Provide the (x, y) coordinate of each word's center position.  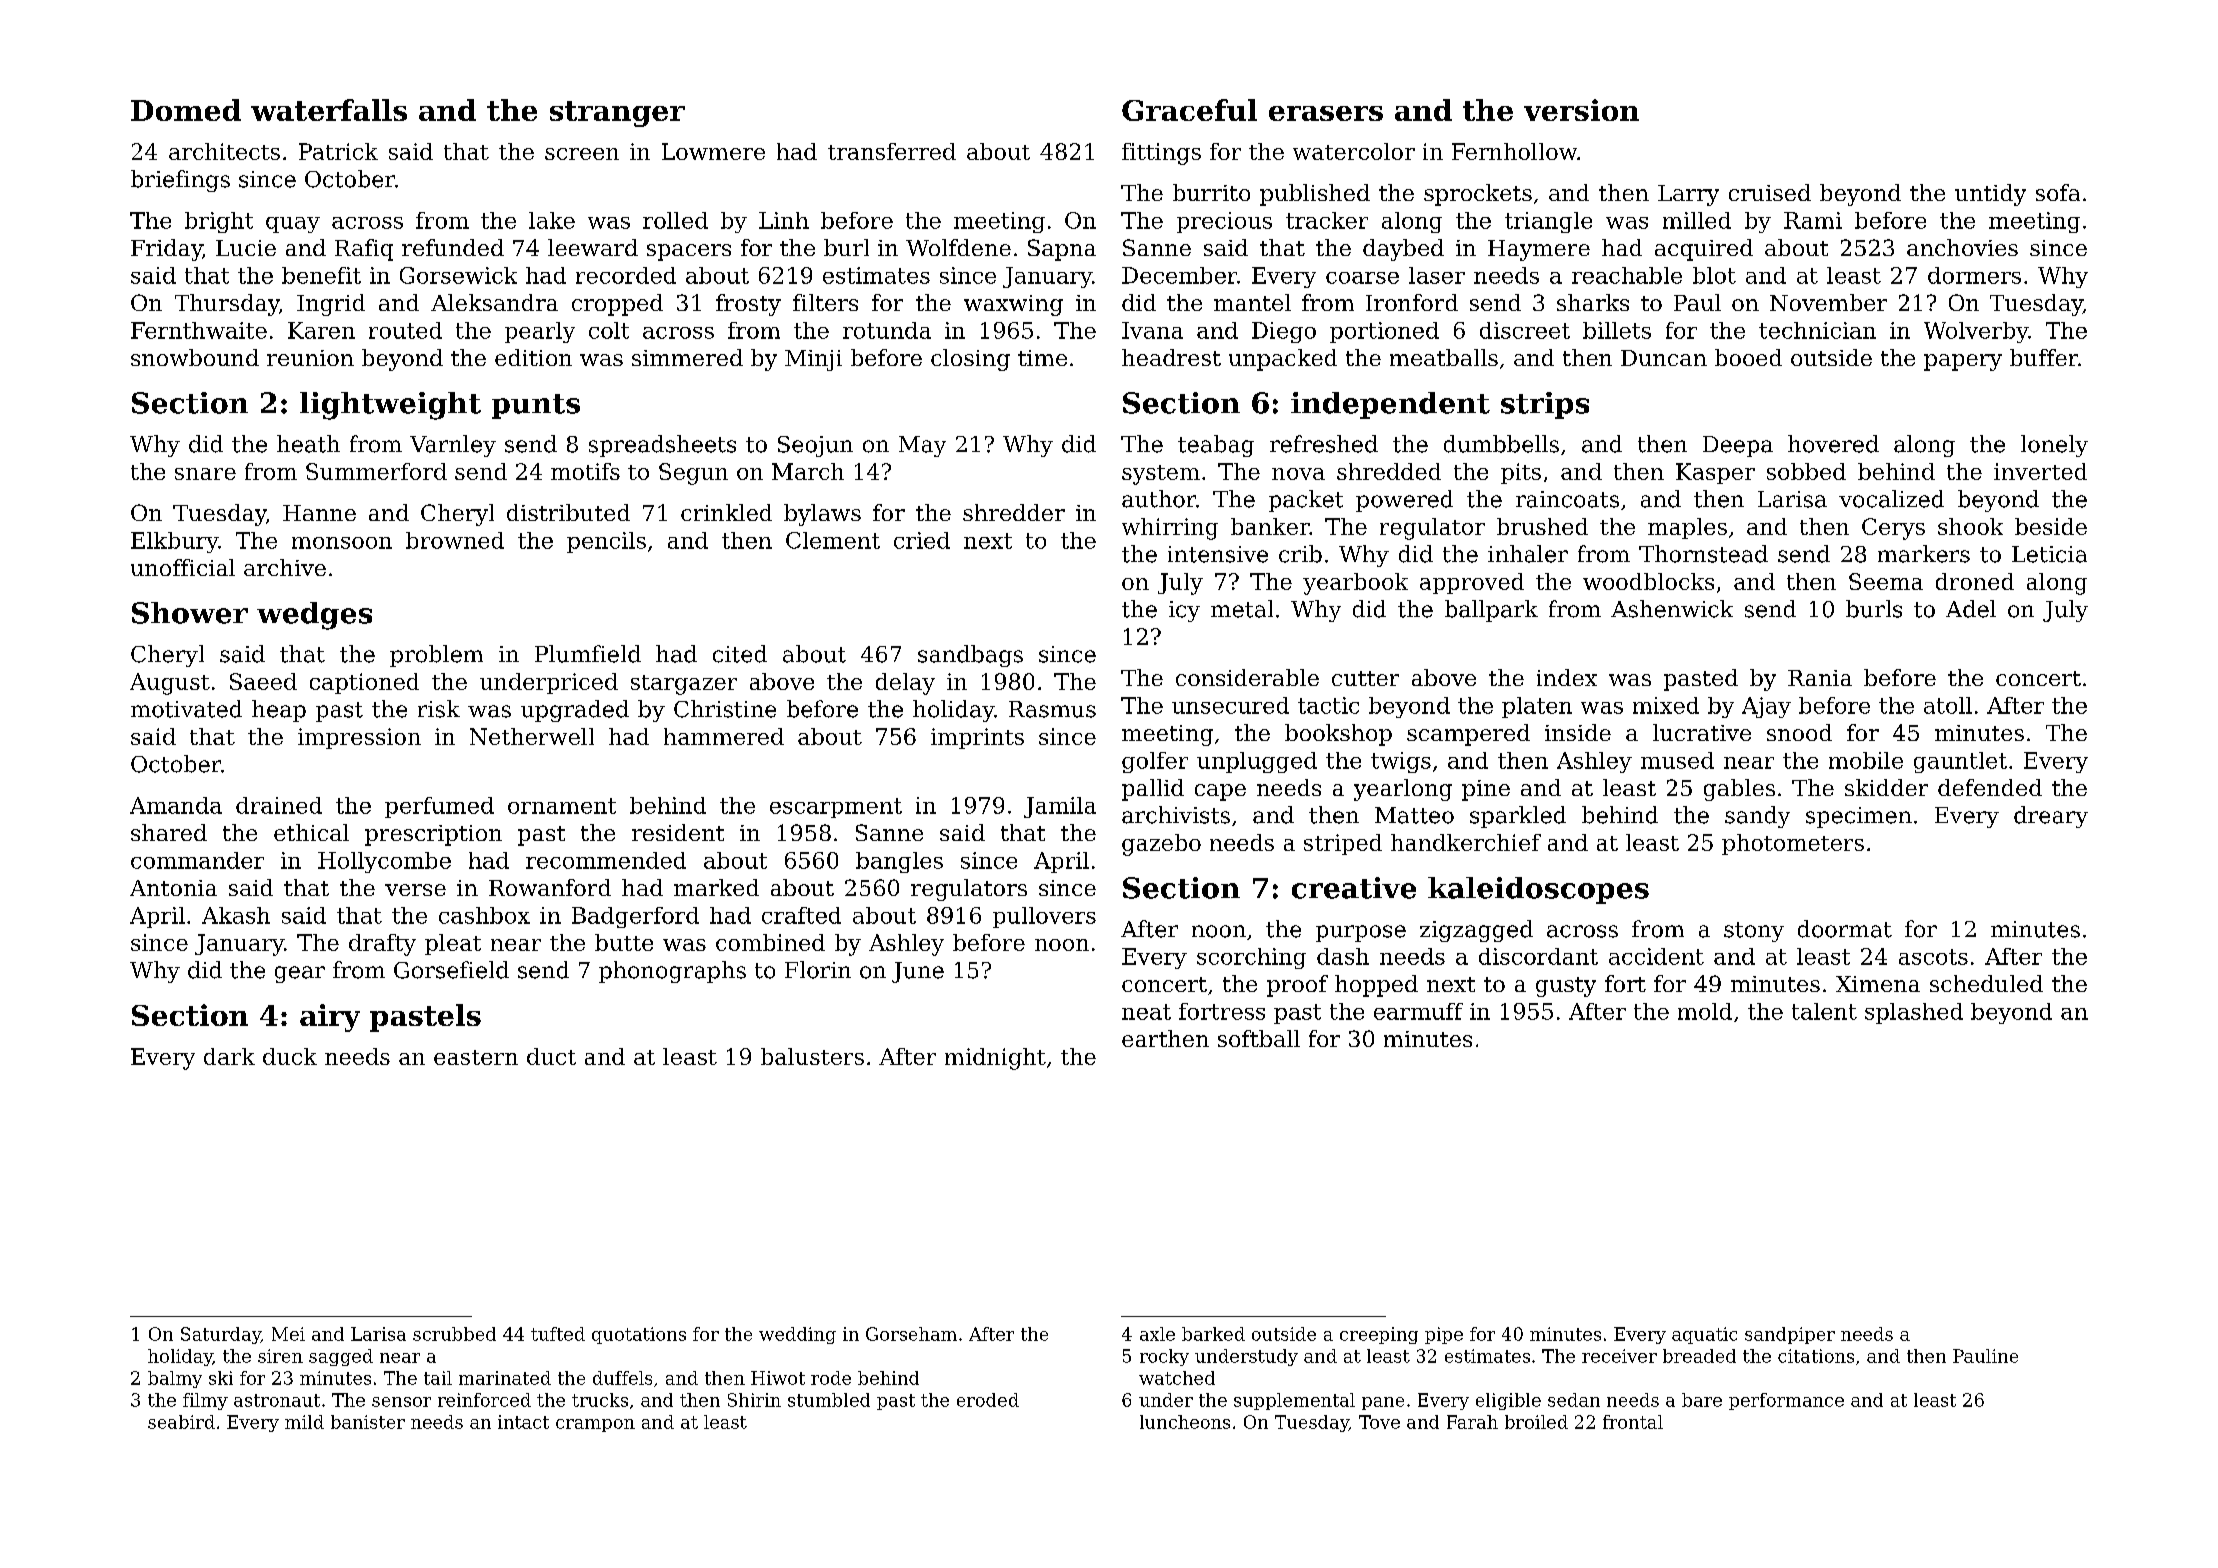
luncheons (1185, 1422)
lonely (2054, 446)
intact (523, 1422)
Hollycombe (384, 862)
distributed (568, 512)
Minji (813, 360)
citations (1816, 1356)
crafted (801, 915)
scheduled (1986, 983)
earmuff (1418, 1011)
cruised (1770, 192)
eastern (476, 1057)
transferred (892, 151)
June (918, 972)
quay (293, 225)
